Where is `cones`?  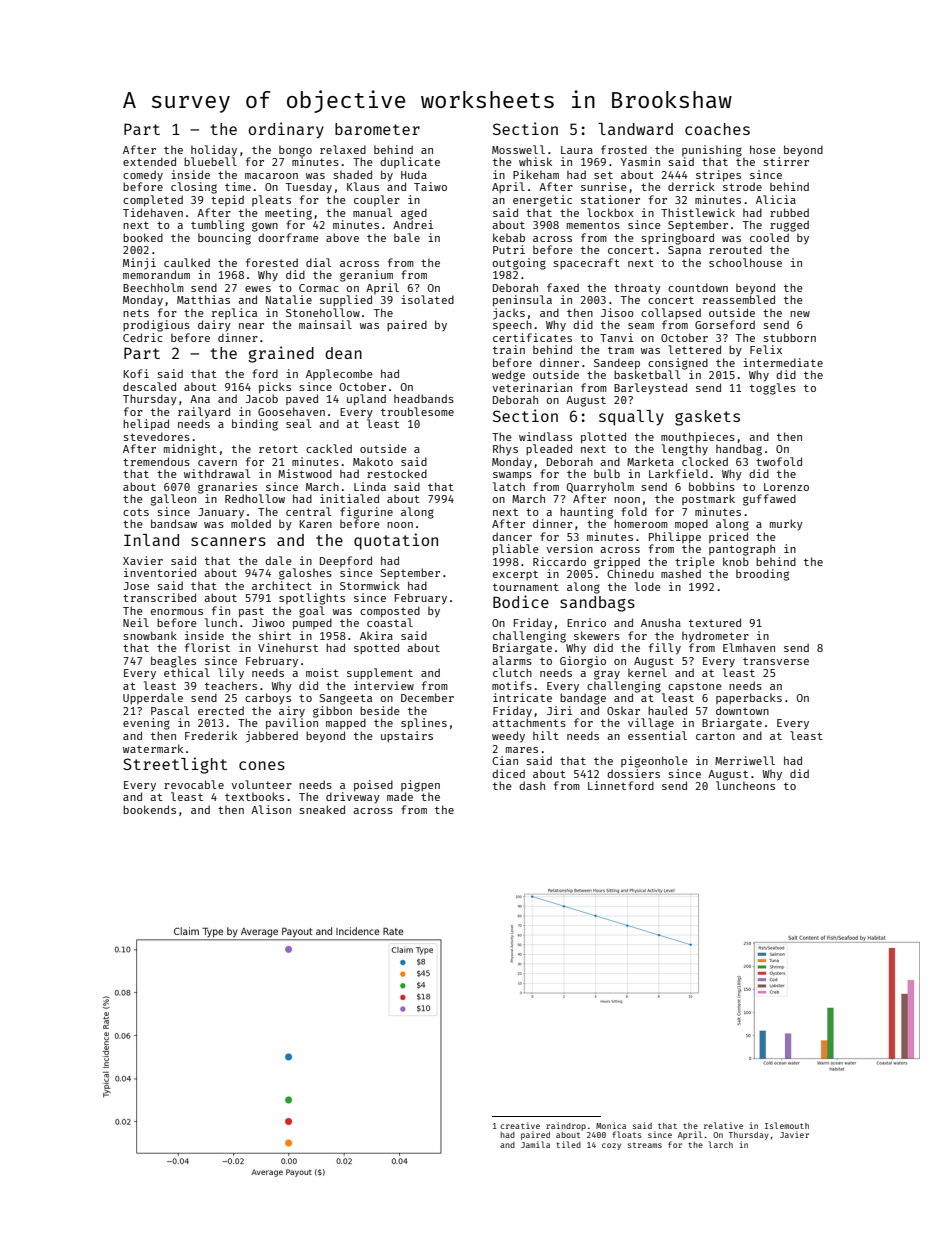 cones is located at coordinates (262, 765).
